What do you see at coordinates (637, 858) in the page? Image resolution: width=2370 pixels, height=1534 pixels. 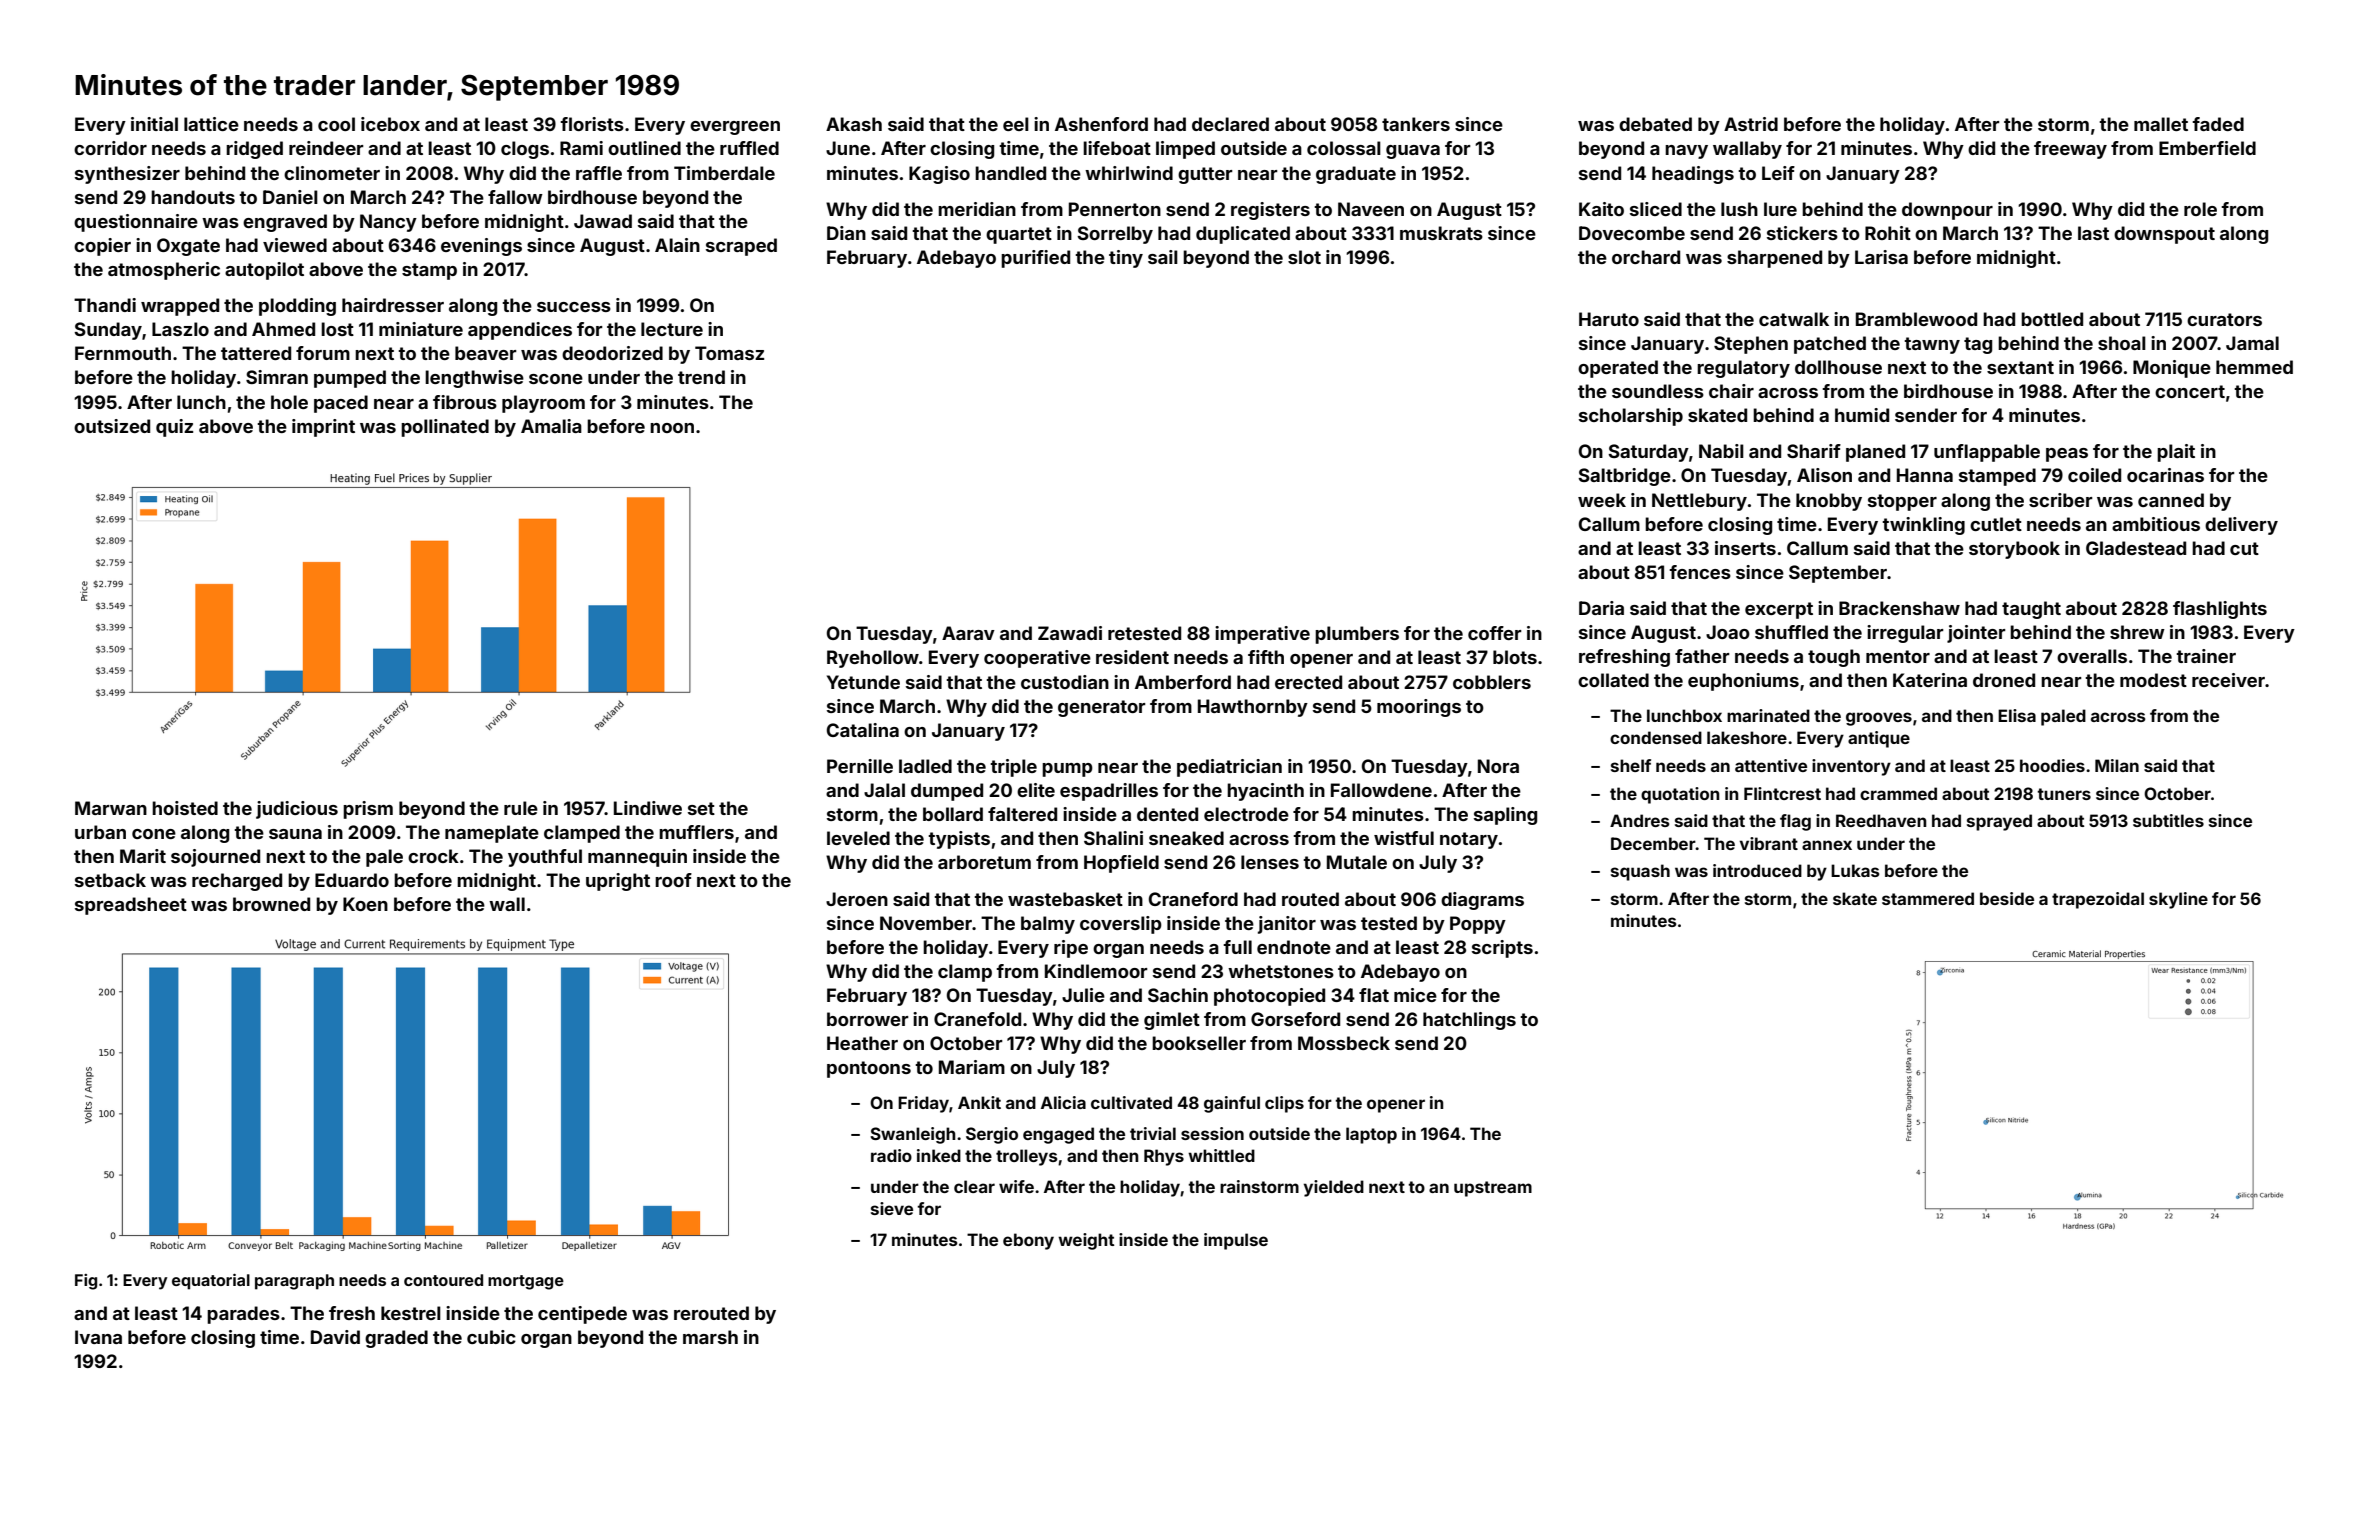 I see `mannequin` at bounding box center [637, 858].
